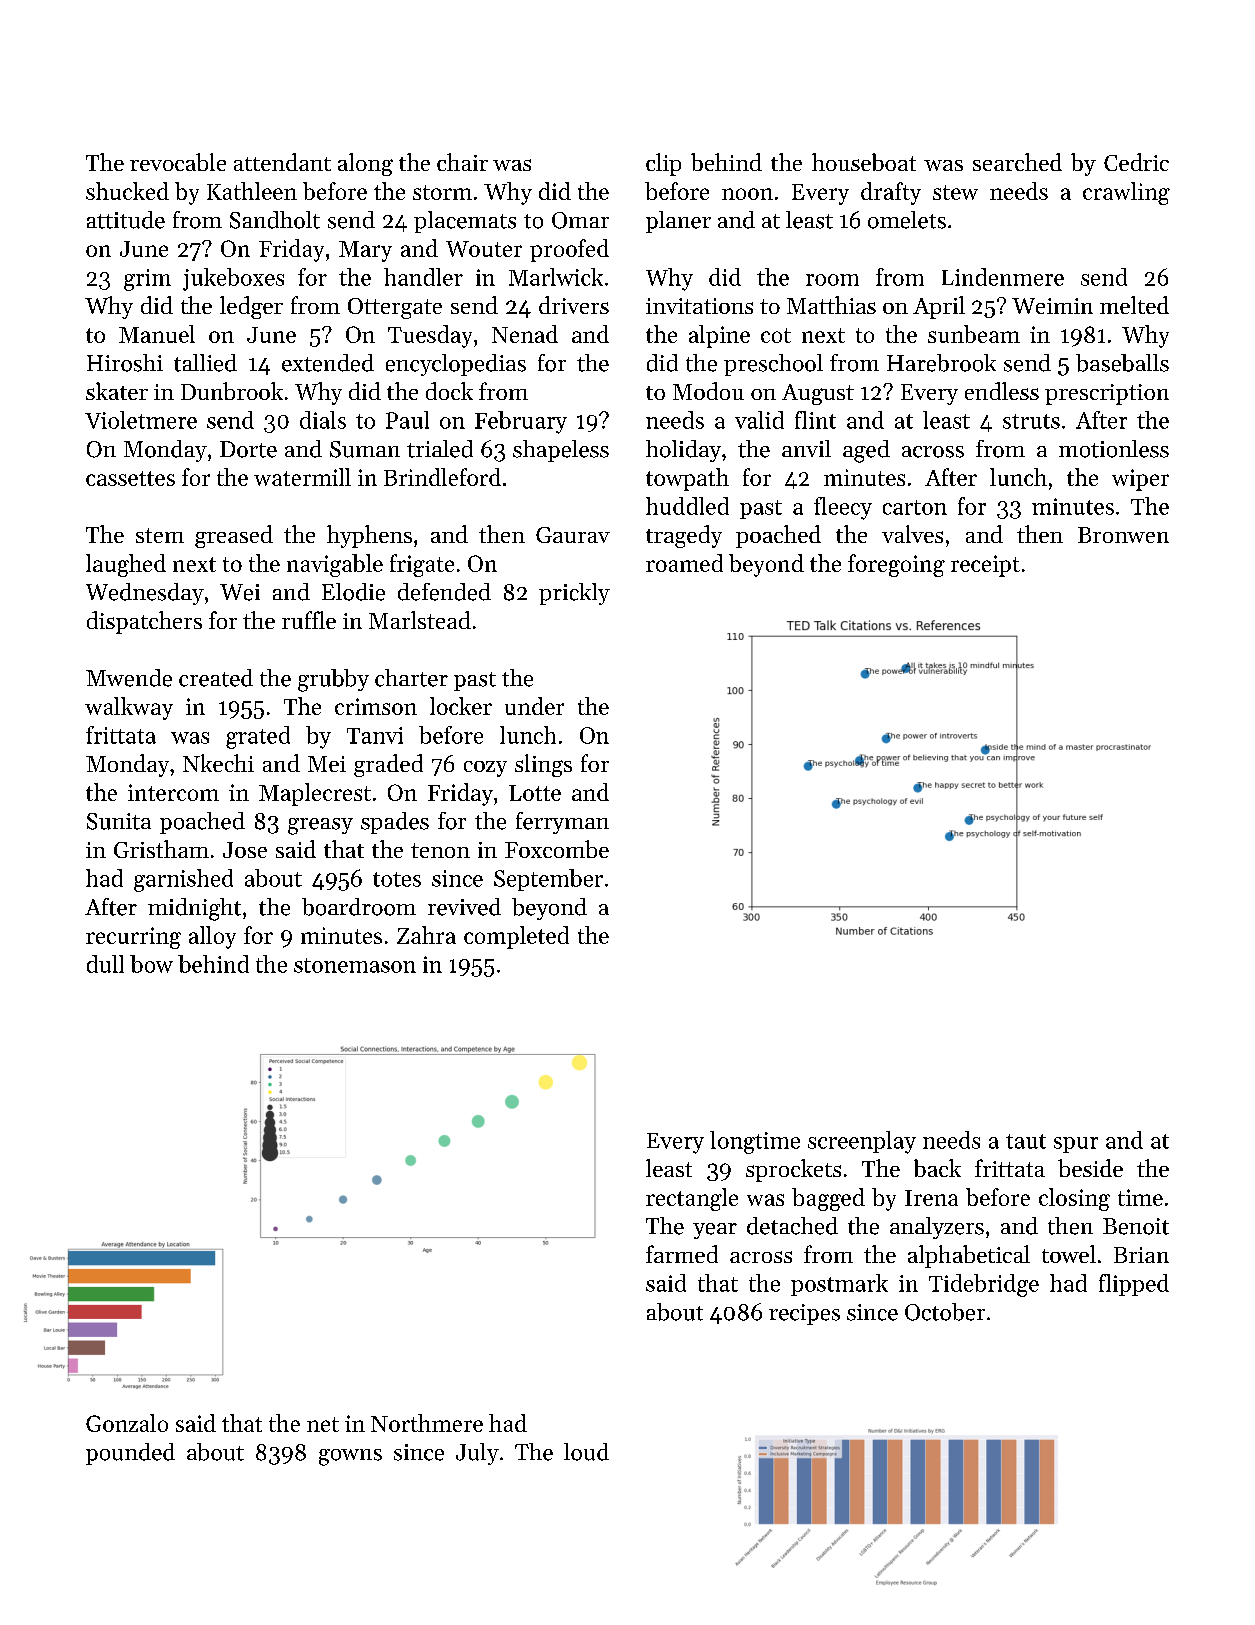 The image size is (1255, 1625). I want to click on wiper, so click(1140, 480).
